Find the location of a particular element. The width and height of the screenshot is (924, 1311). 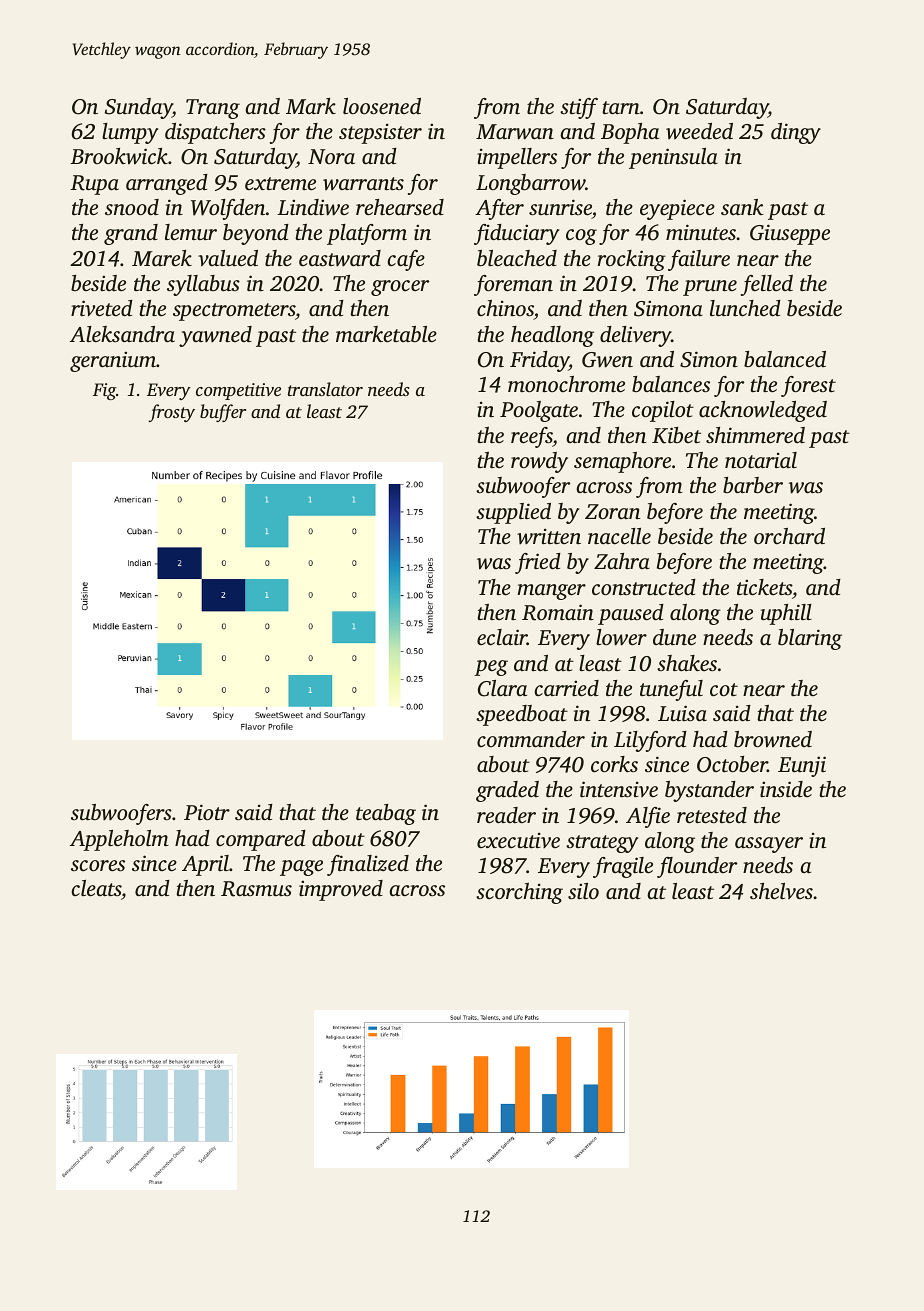

Marwan is located at coordinates (515, 132).
